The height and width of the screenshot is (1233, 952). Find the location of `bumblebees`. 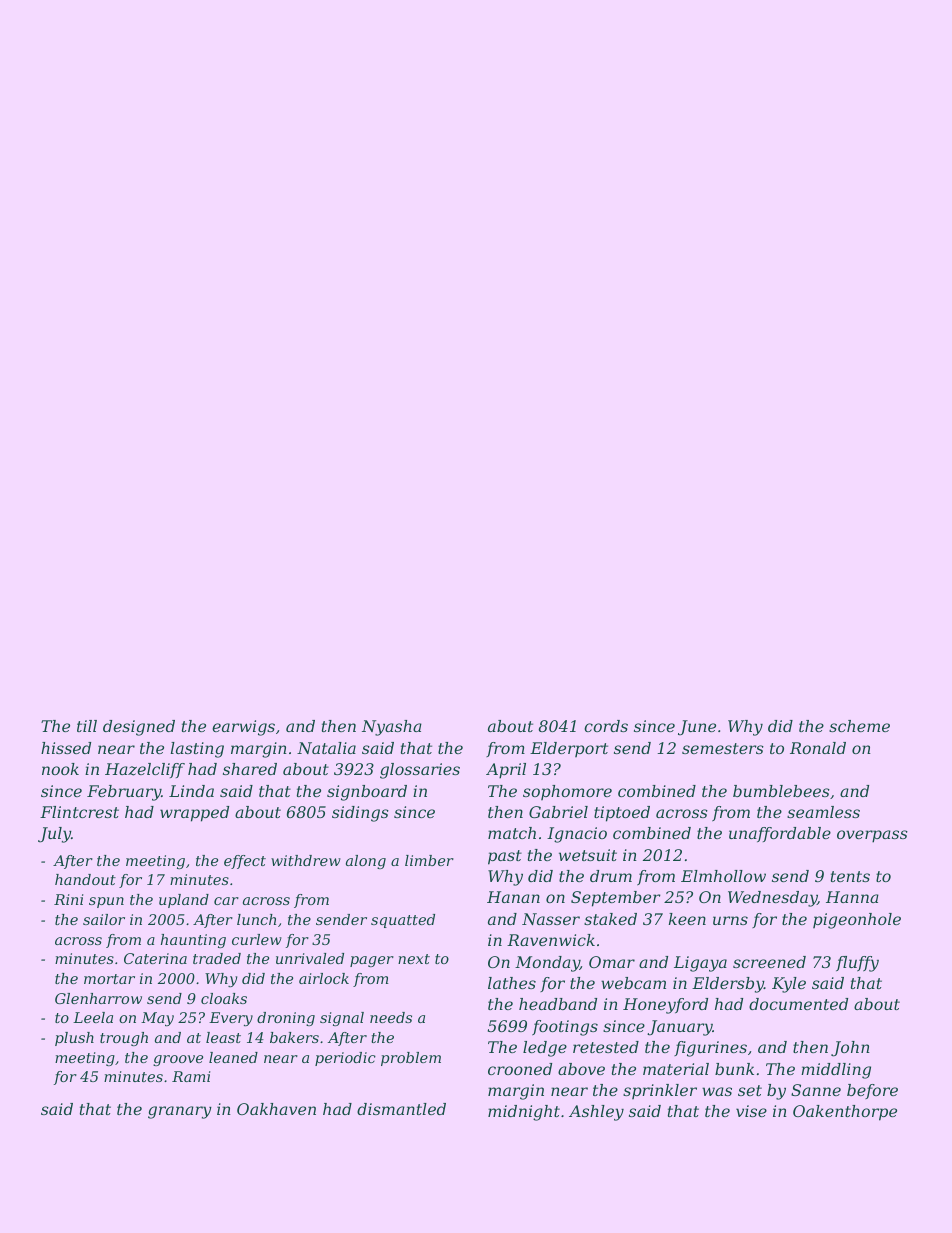

bumblebees is located at coordinates (781, 791).
